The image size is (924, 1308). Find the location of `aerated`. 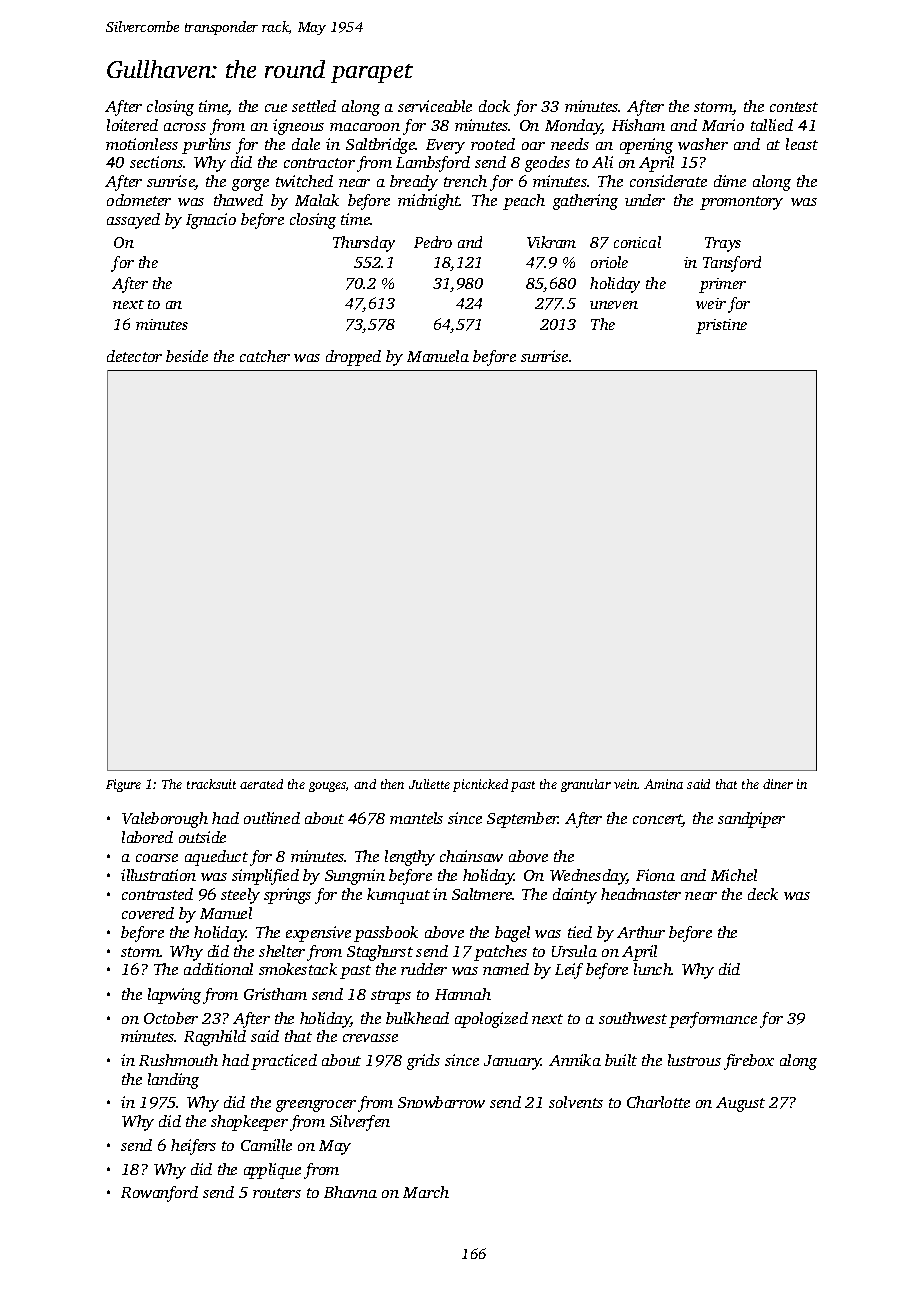

aerated is located at coordinates (261, 784).
